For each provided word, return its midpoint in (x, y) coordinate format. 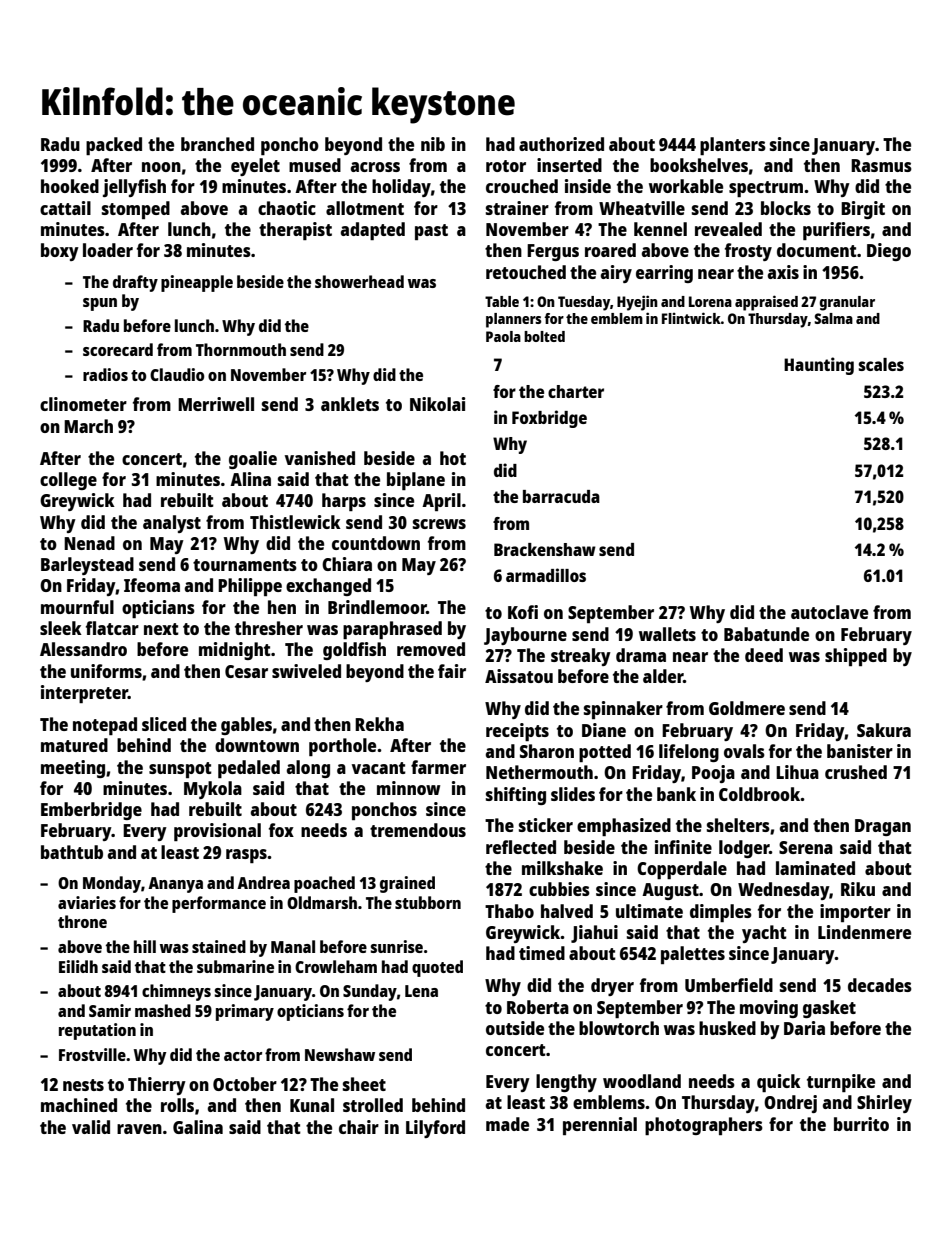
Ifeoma (152, 585)
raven (139, 1129)
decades (880, 985)
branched (217, 144)
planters (733, 146)
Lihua (797, 772)
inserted (569, 165)
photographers (704, 1126)
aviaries (87, 902)
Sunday (370, 992)
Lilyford (435, 1129)
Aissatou (519, 676)
